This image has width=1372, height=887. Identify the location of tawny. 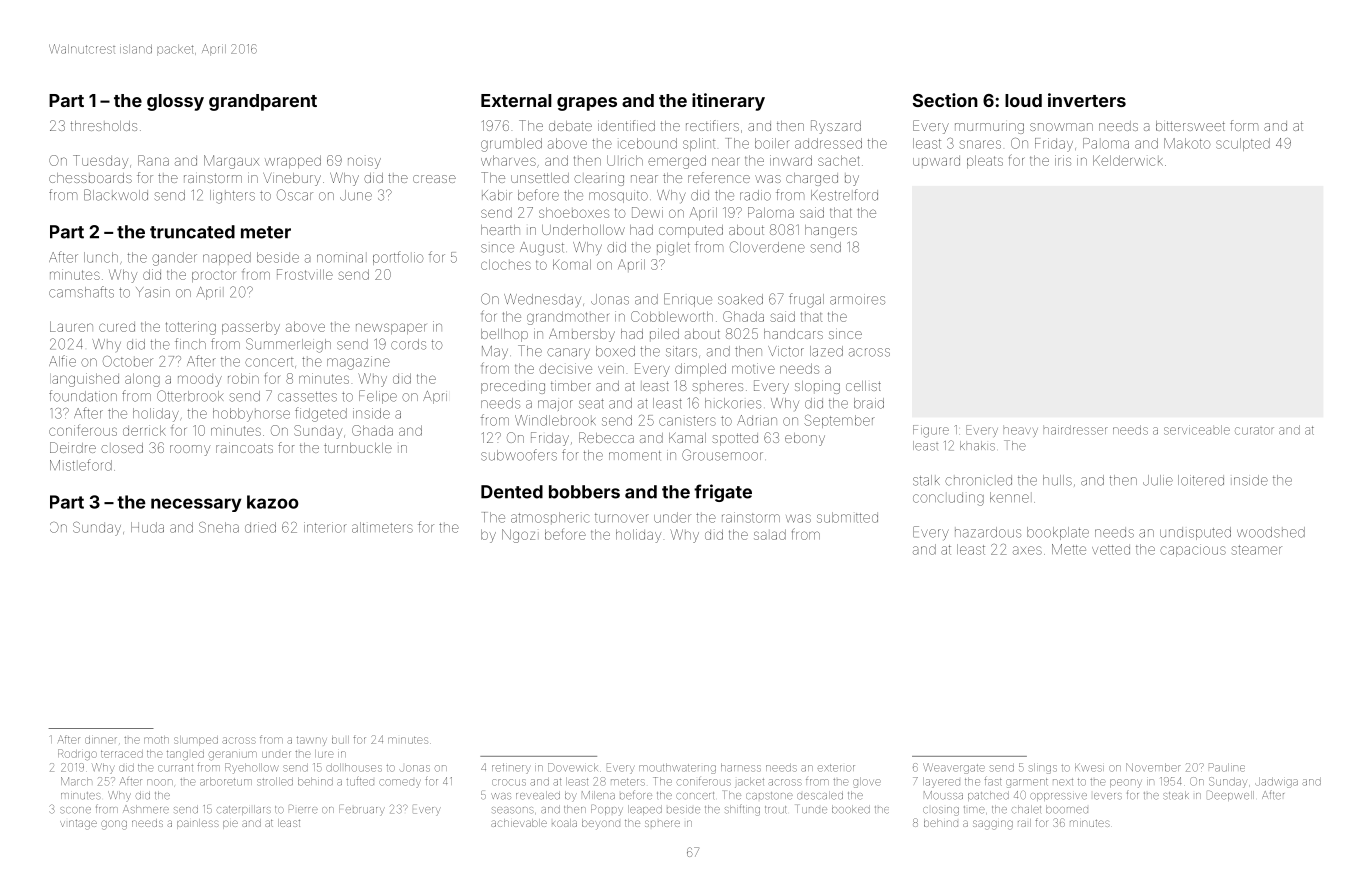
(312, 741).
